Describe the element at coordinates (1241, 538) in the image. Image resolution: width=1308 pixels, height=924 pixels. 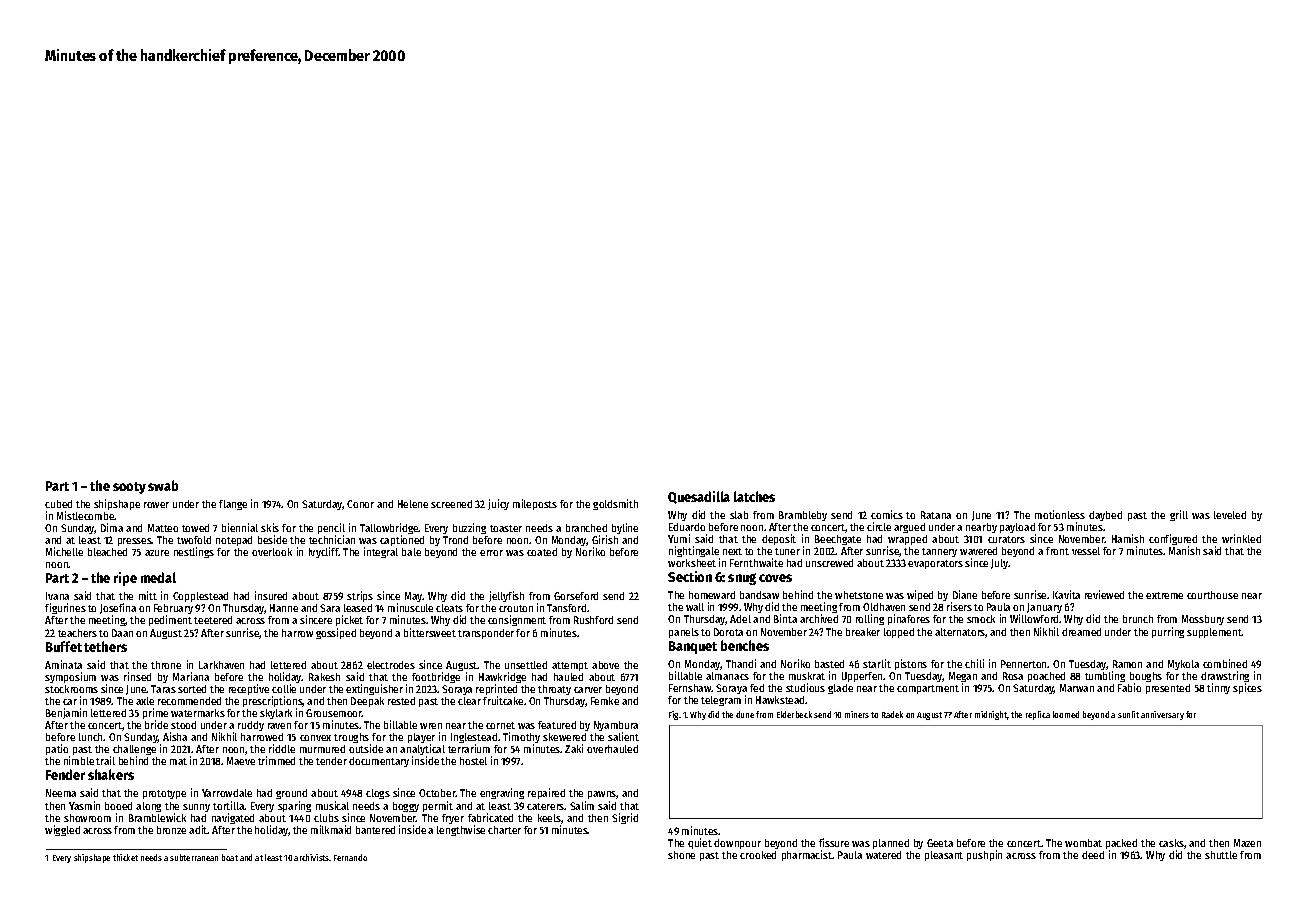
I see `wrinkled` at that location.
